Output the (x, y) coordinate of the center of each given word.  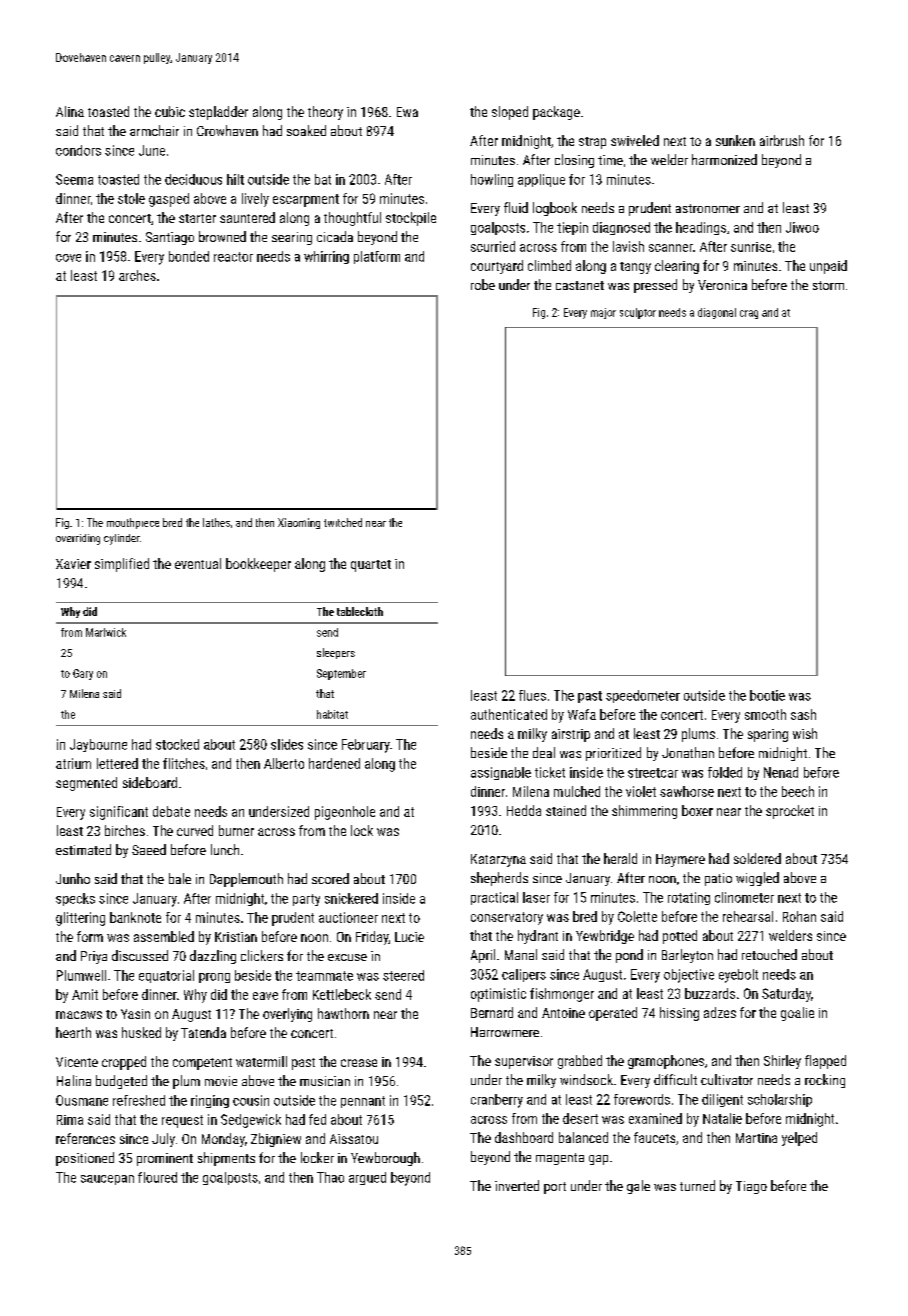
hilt (235, 179)
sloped (510, 113)
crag (749, 314)
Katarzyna (498, 860)
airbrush (782, 140)
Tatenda (203, 1032)
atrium (73, 763)
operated (613, 1014)
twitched (343, 522)
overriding (78, 539)
